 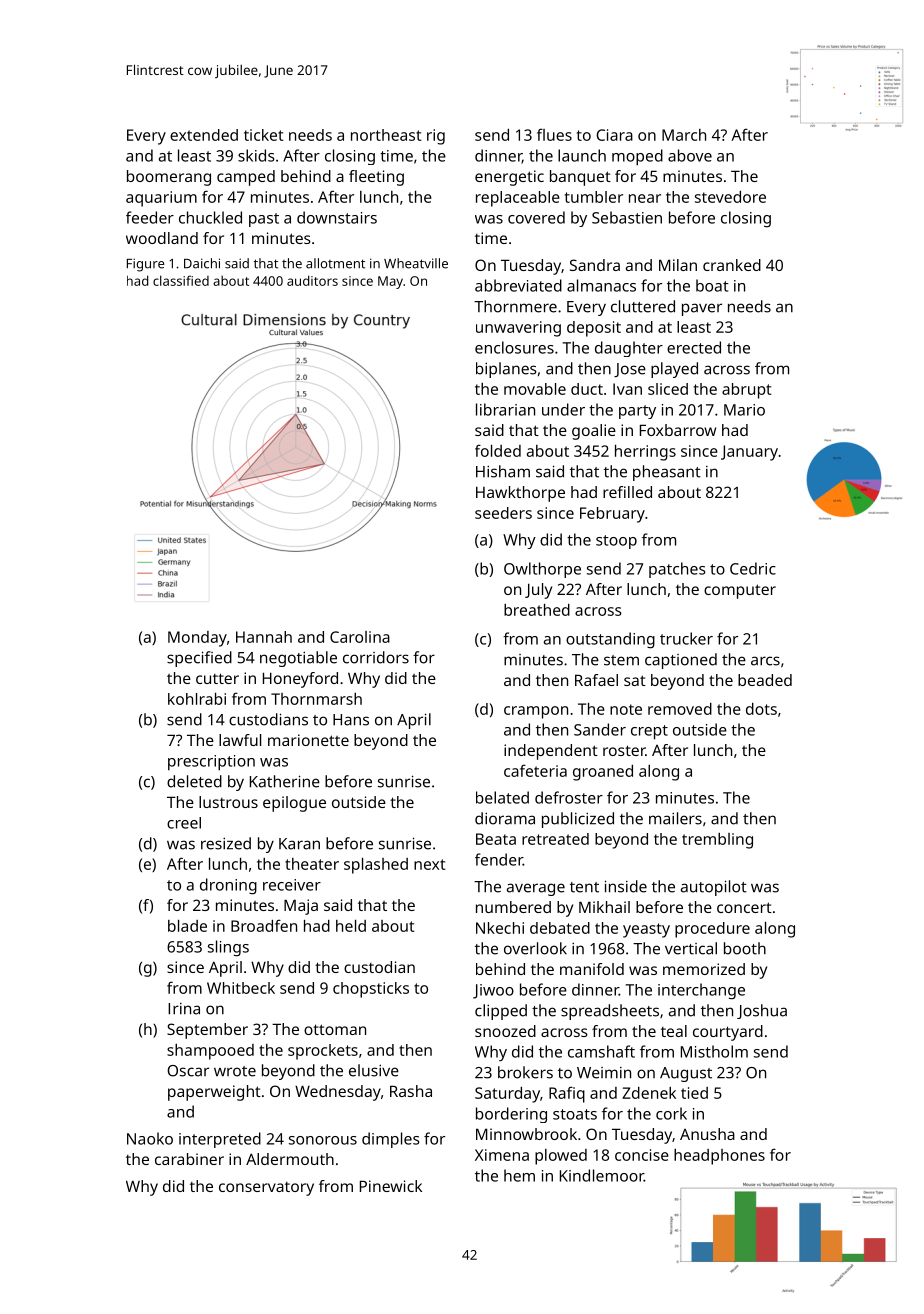 I want to click on snoozed, so click(x=505, y=1031).
